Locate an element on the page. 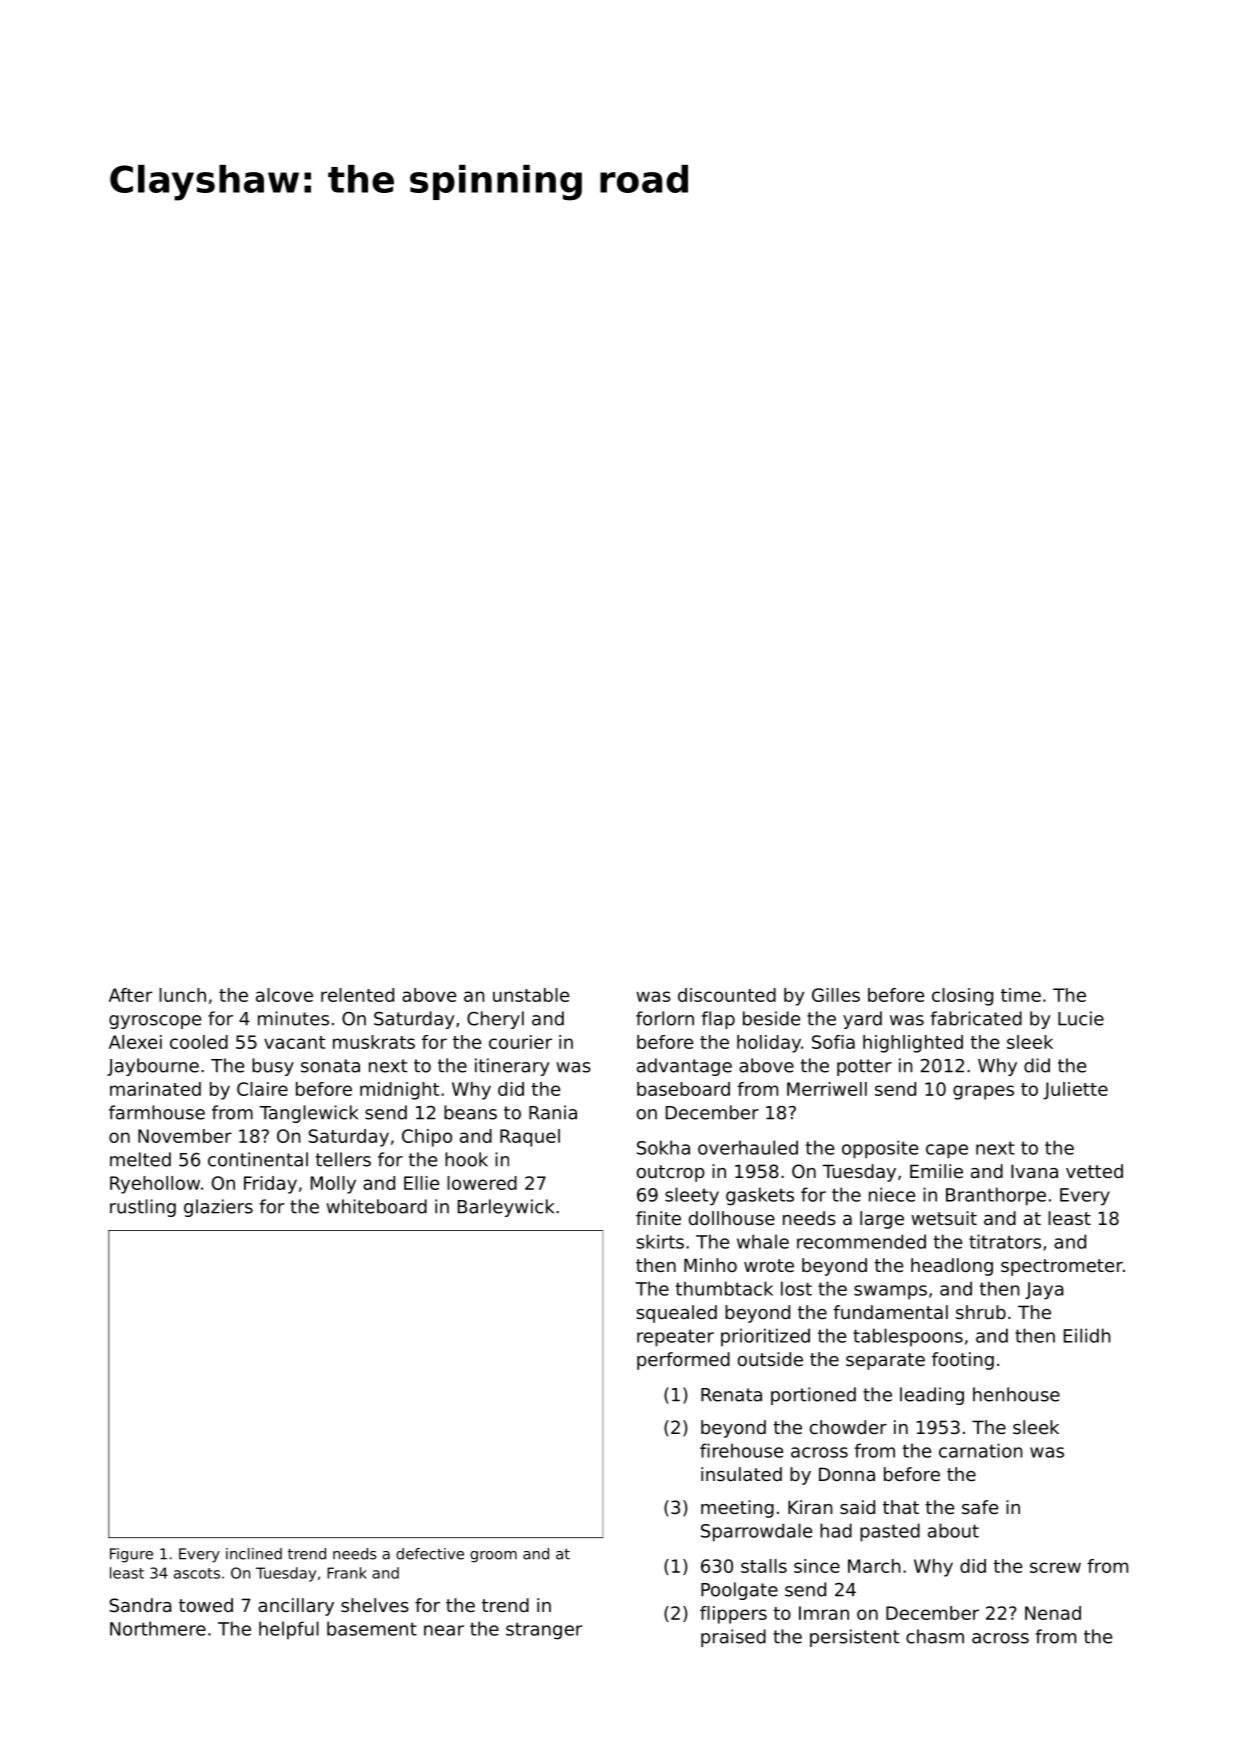  Northmere is located at coordinates (158, 1628).
